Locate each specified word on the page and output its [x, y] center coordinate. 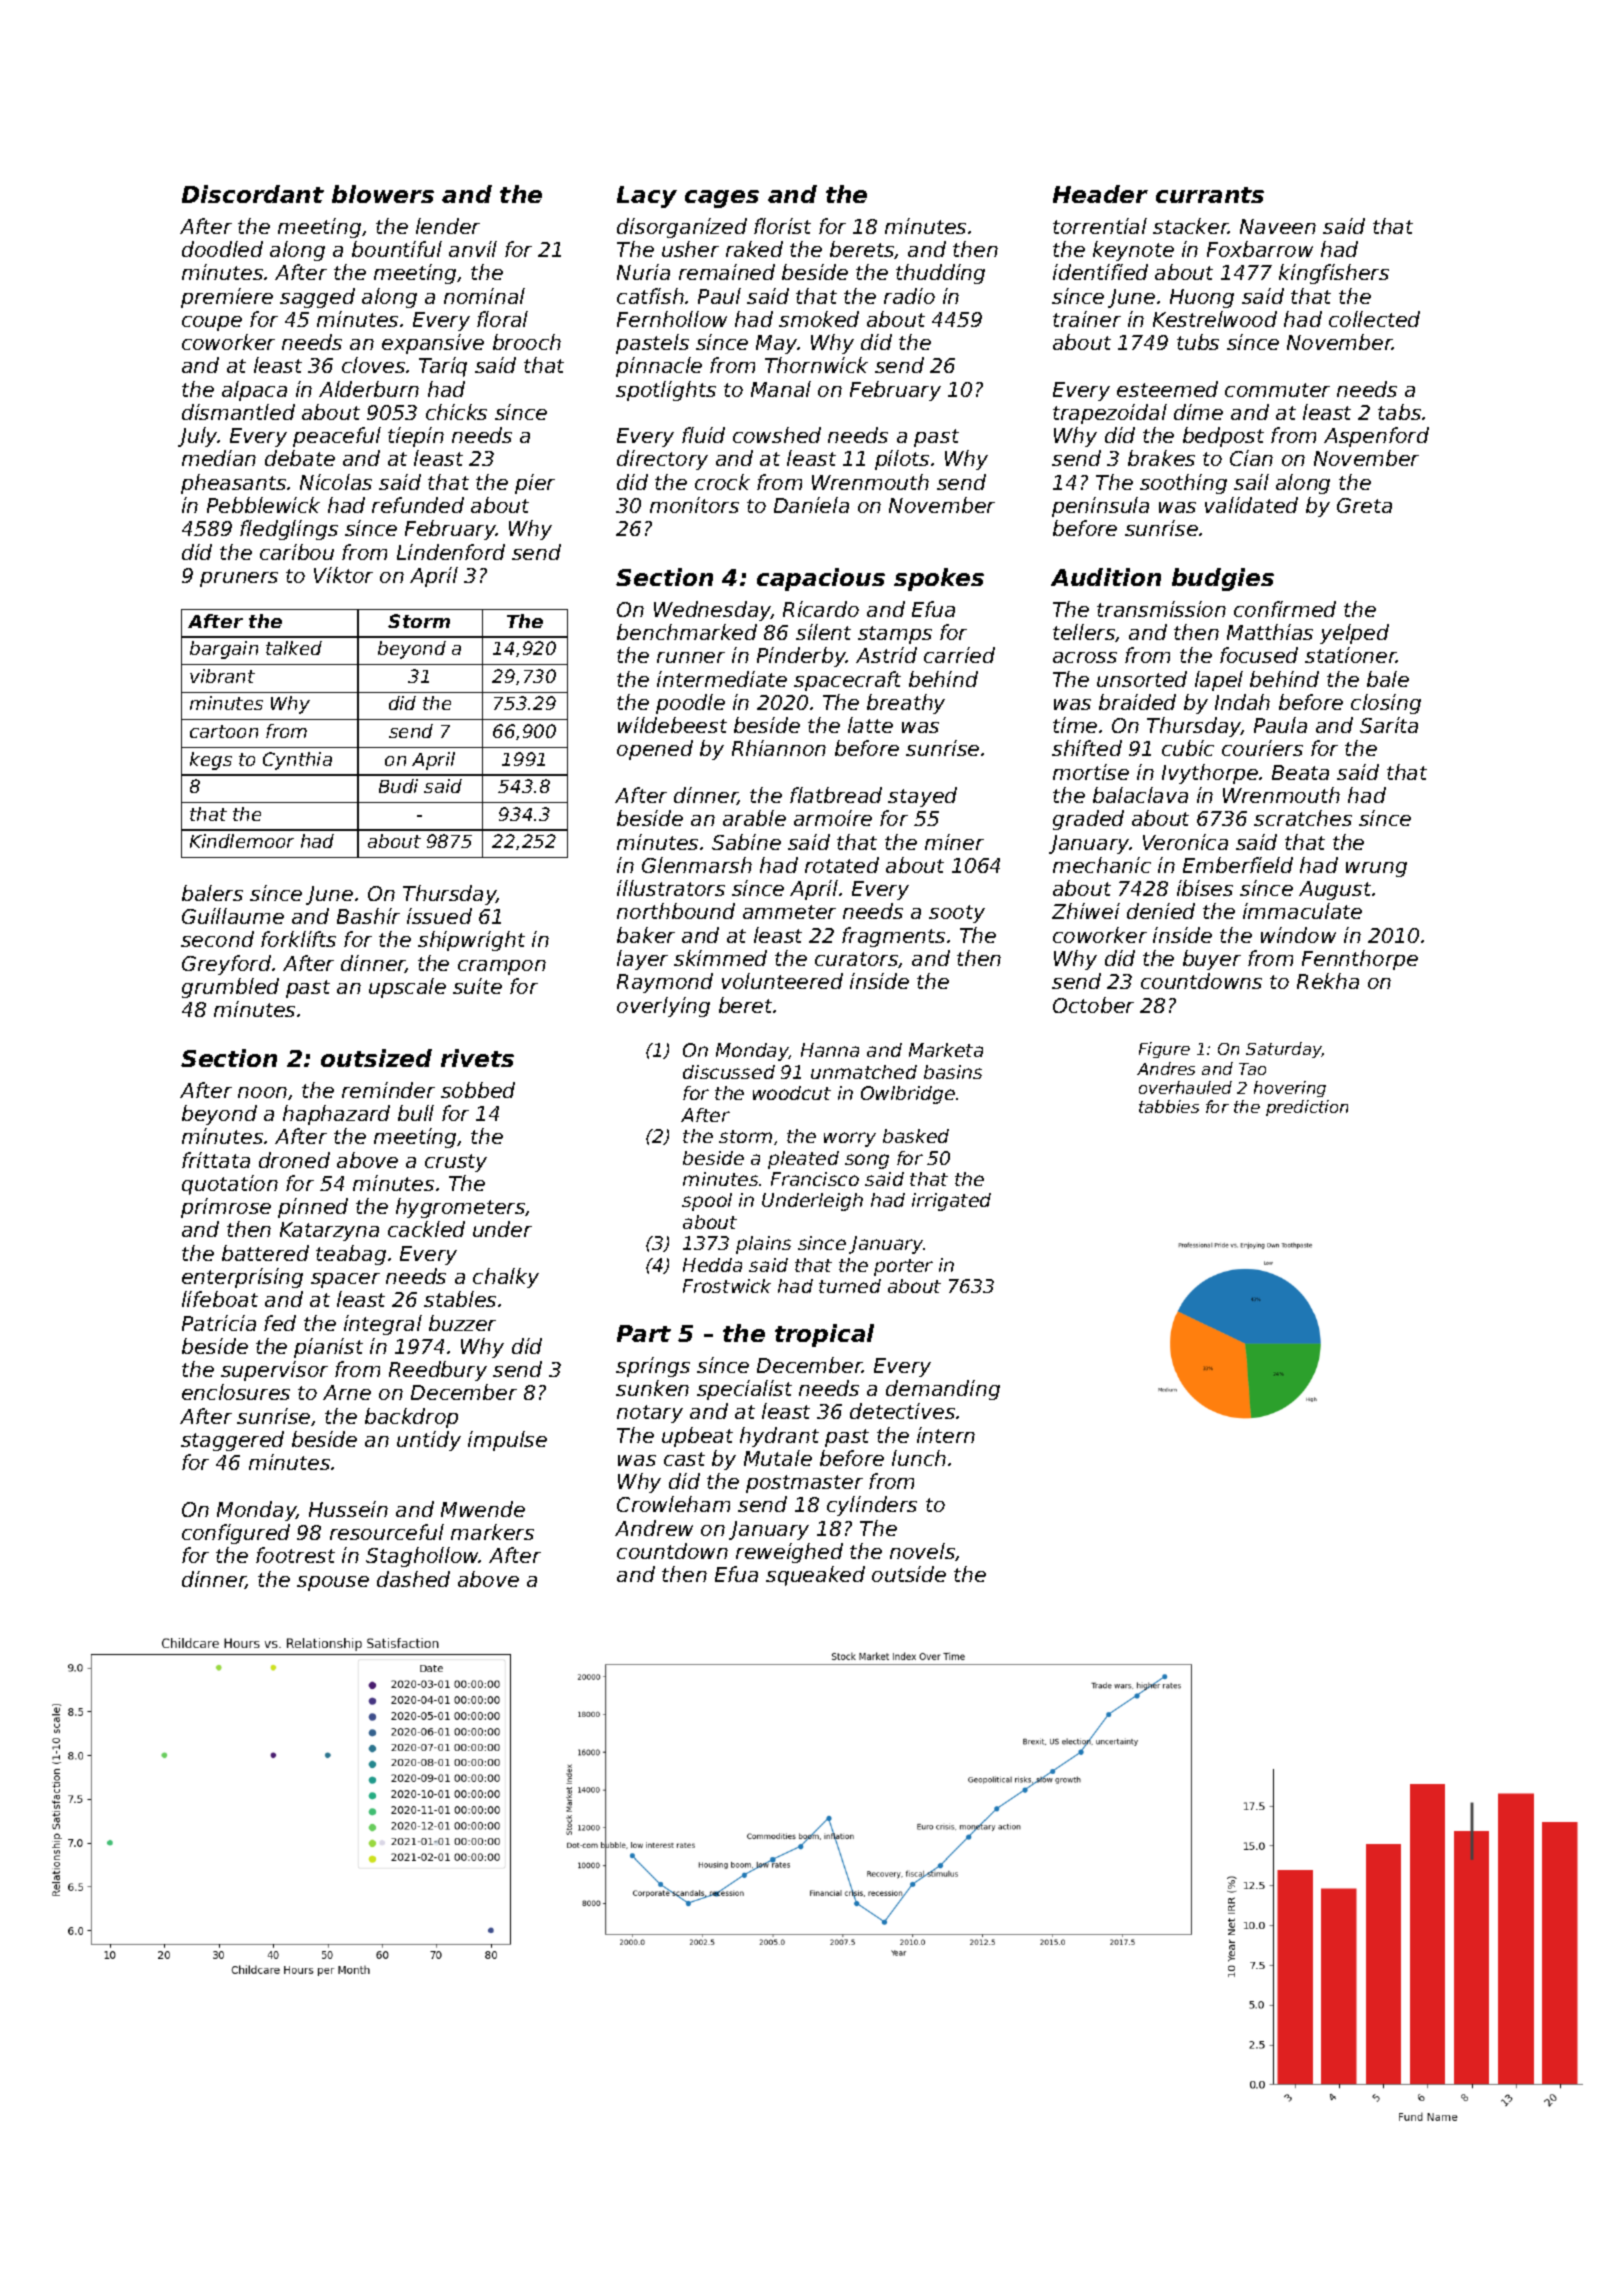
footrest [295, 1555]
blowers [383, 194]
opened [655, 750]
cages [722, 199]
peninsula [1100, 507]
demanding [943, 1390]
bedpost [1223, 437]
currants [1210, 195]
